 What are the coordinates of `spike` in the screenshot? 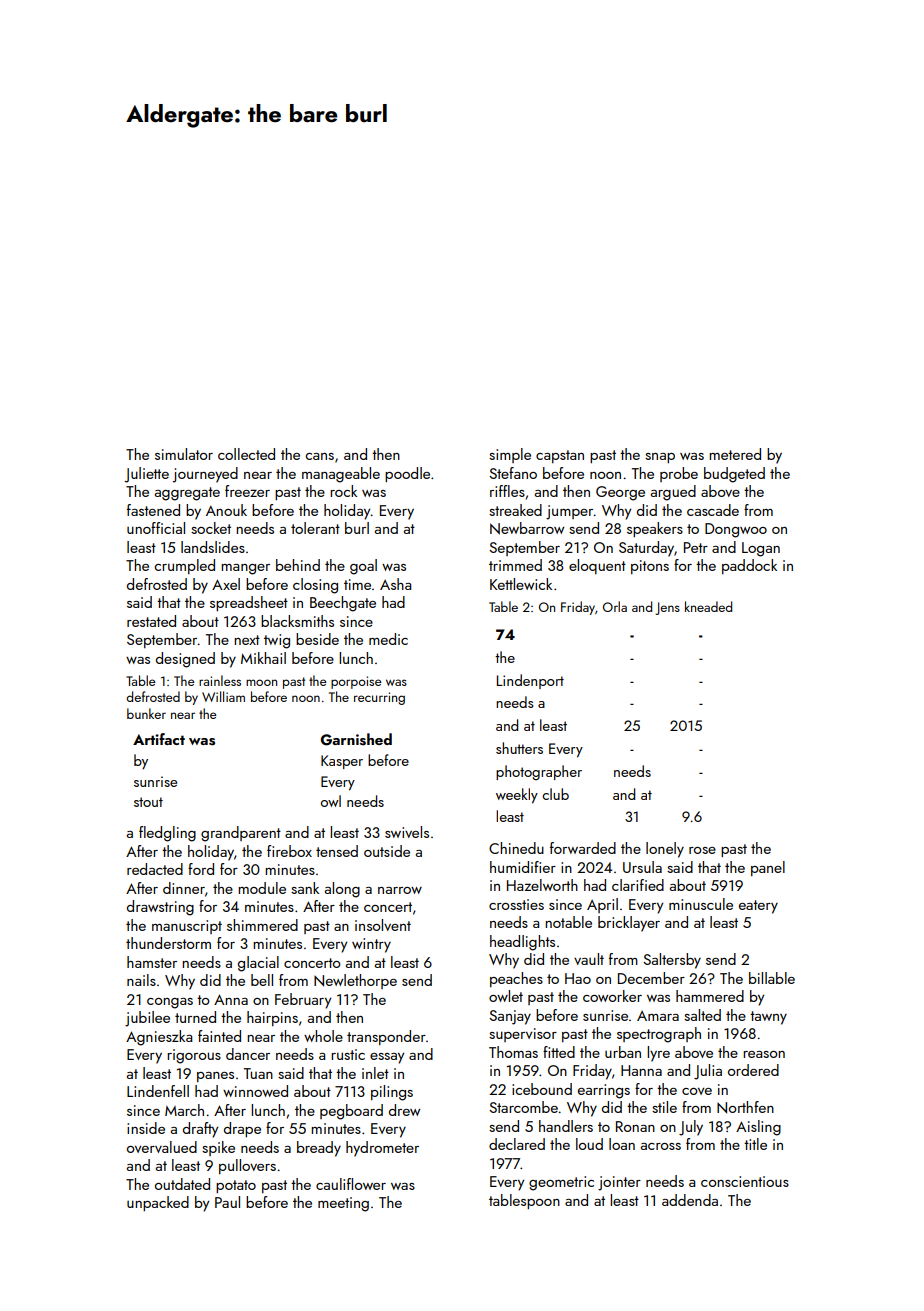 It's located at (218, 1148).
